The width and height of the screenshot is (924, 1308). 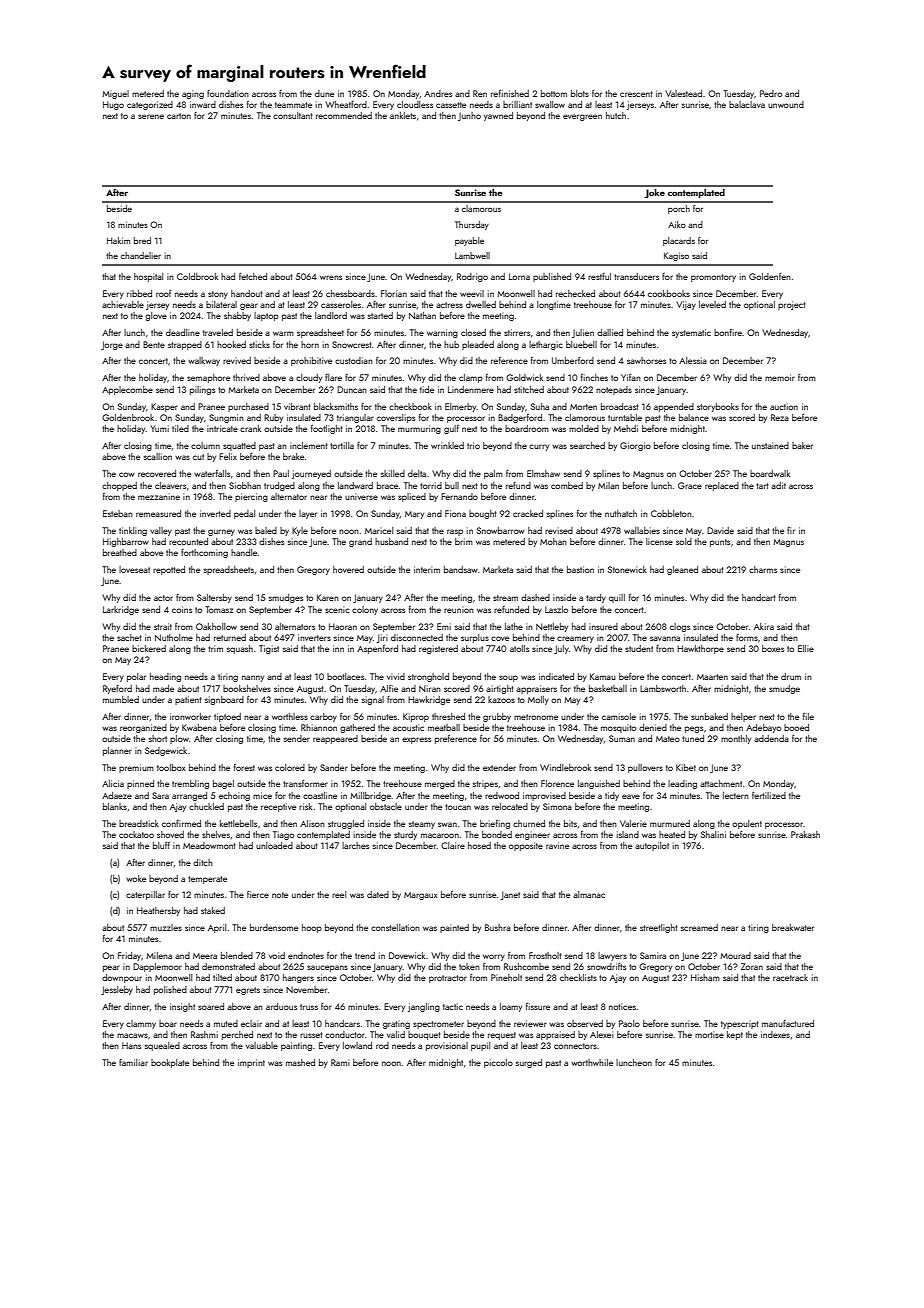 What do you see at coordinates (769, 795) in the screenshot?
I see `fertilized` at bounding box center [769, 795].
